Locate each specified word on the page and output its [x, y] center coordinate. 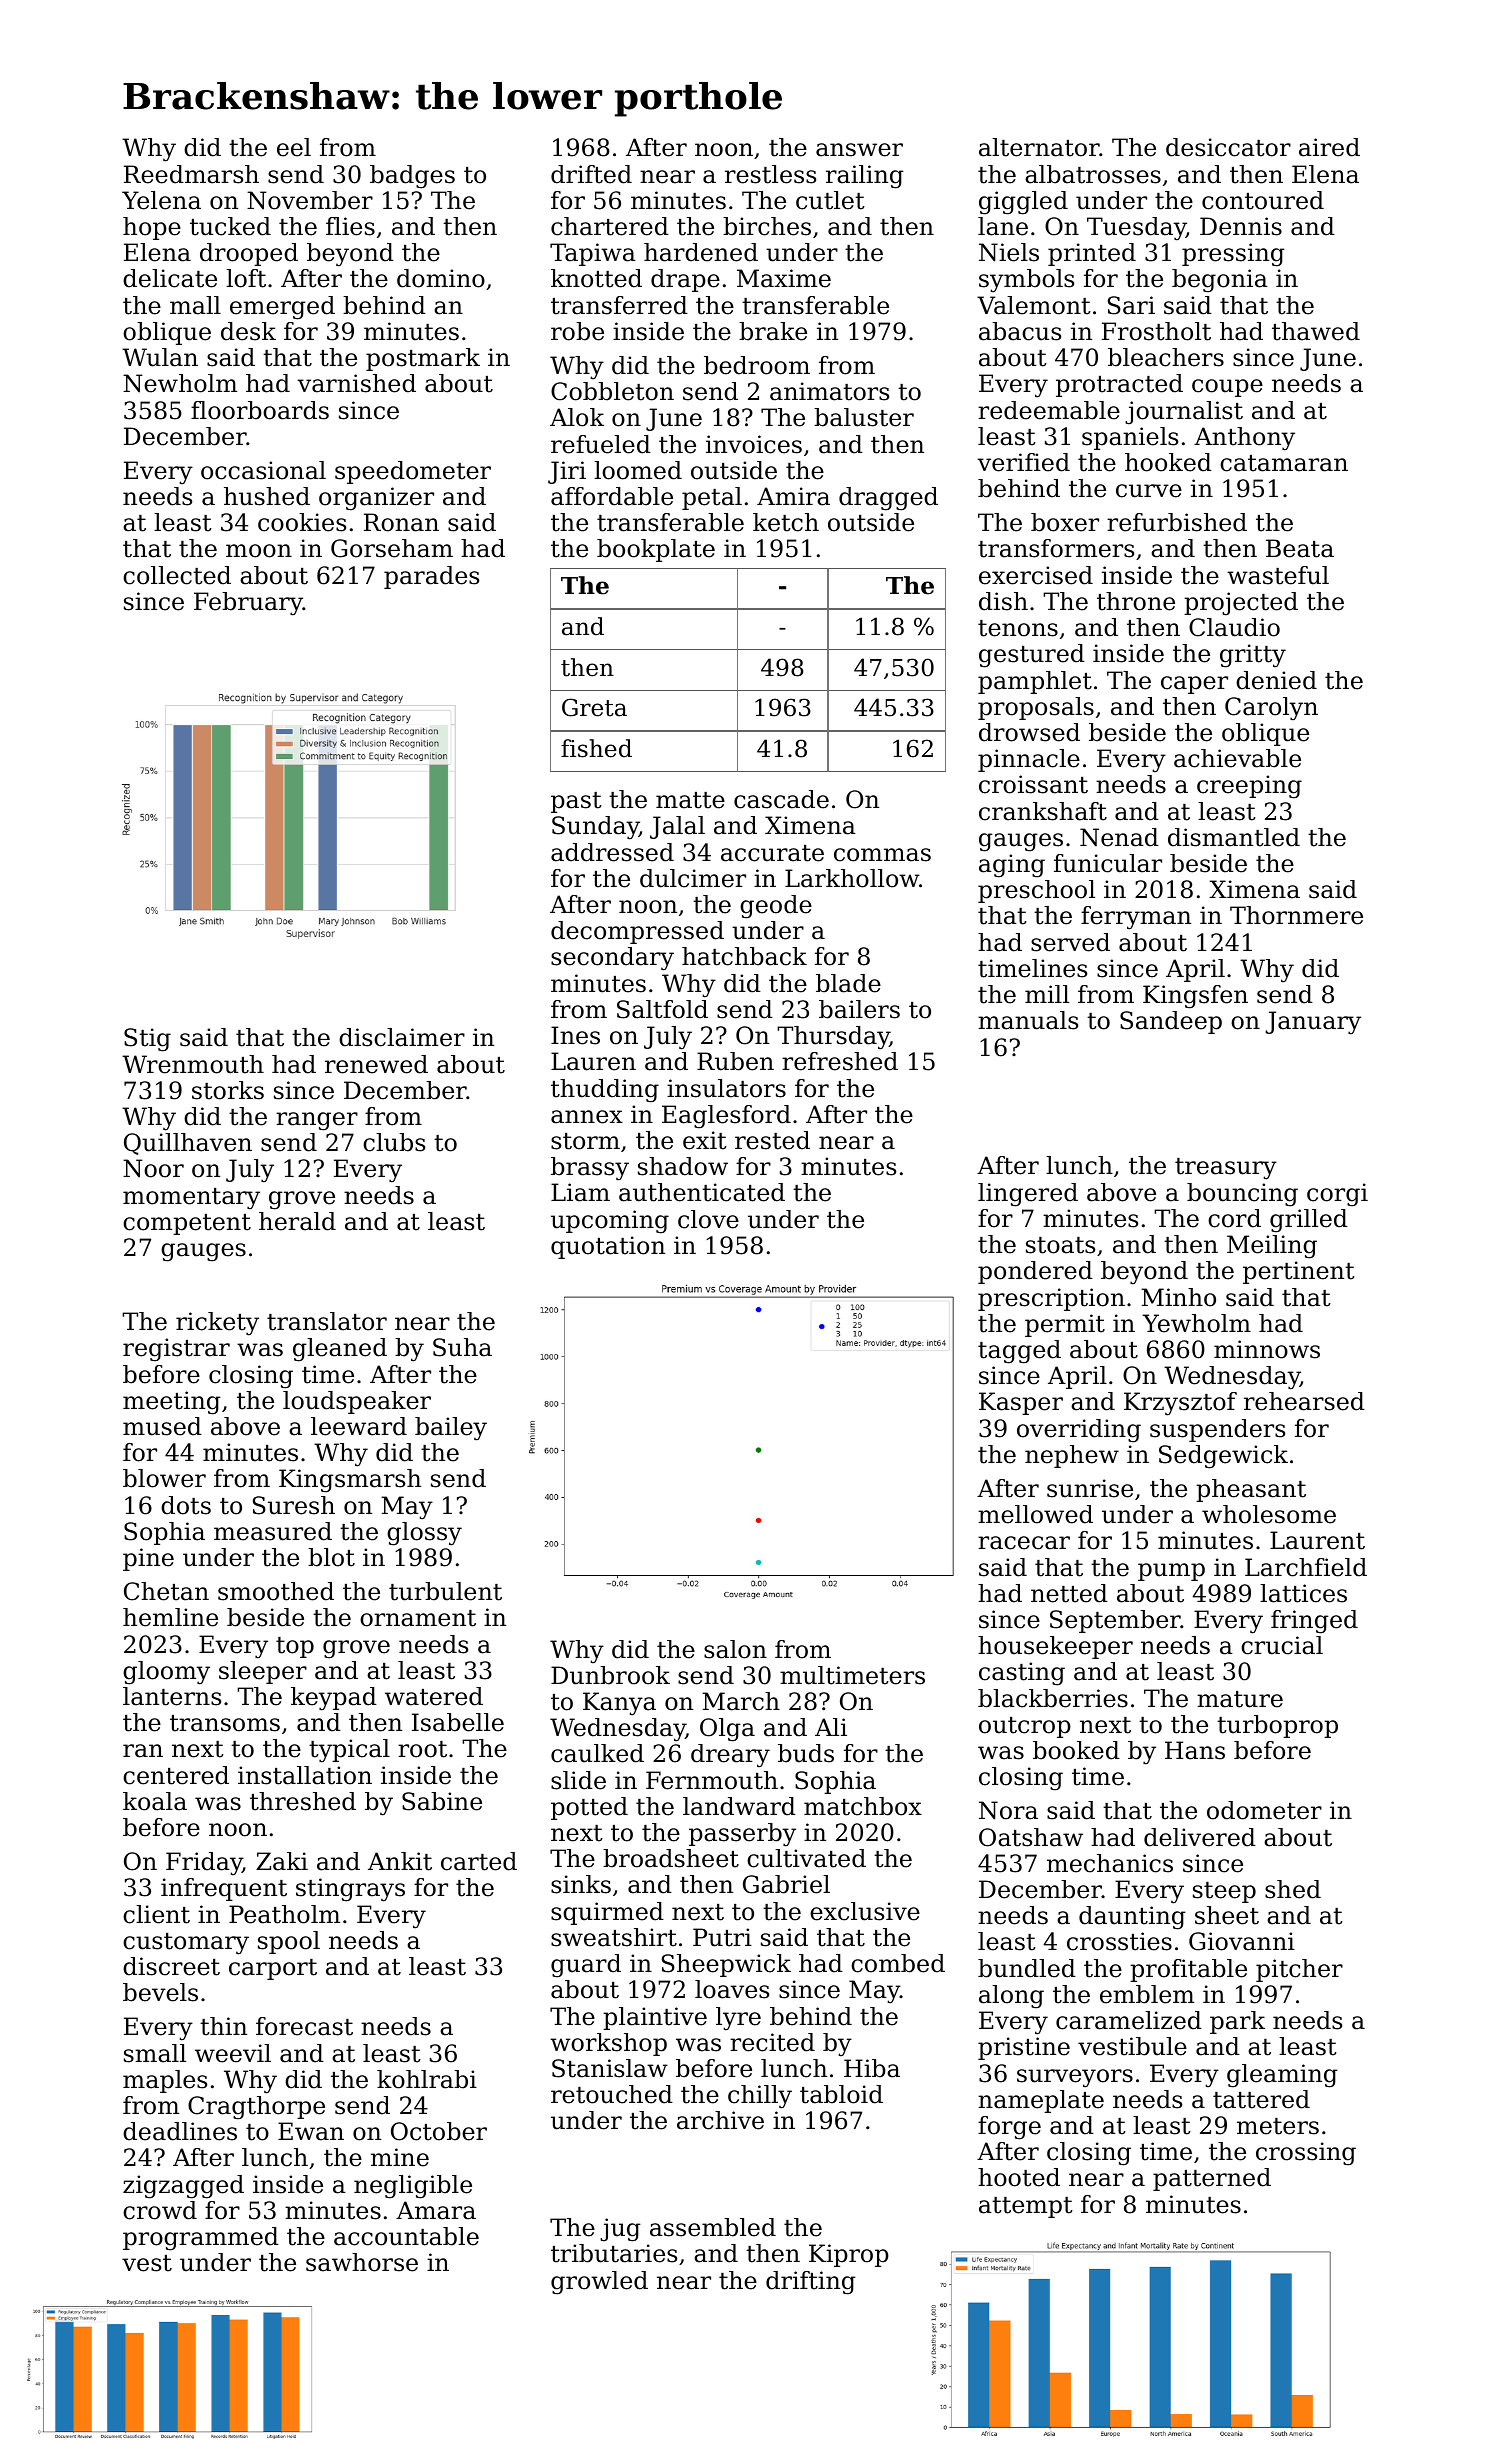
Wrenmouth [193, 1064]
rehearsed [1304, 1401]
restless [770, 174]
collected [177, 575]
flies [350, 226]
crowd [160, 2210]
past [576, 802]
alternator [1039, 147]
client [156, 1914]
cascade [781, 799]
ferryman [1136, 918]
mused [162, 1426]
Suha [462, 1347]
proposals [1036, 708]
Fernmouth [712, 1780]
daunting [1132, 1918]
